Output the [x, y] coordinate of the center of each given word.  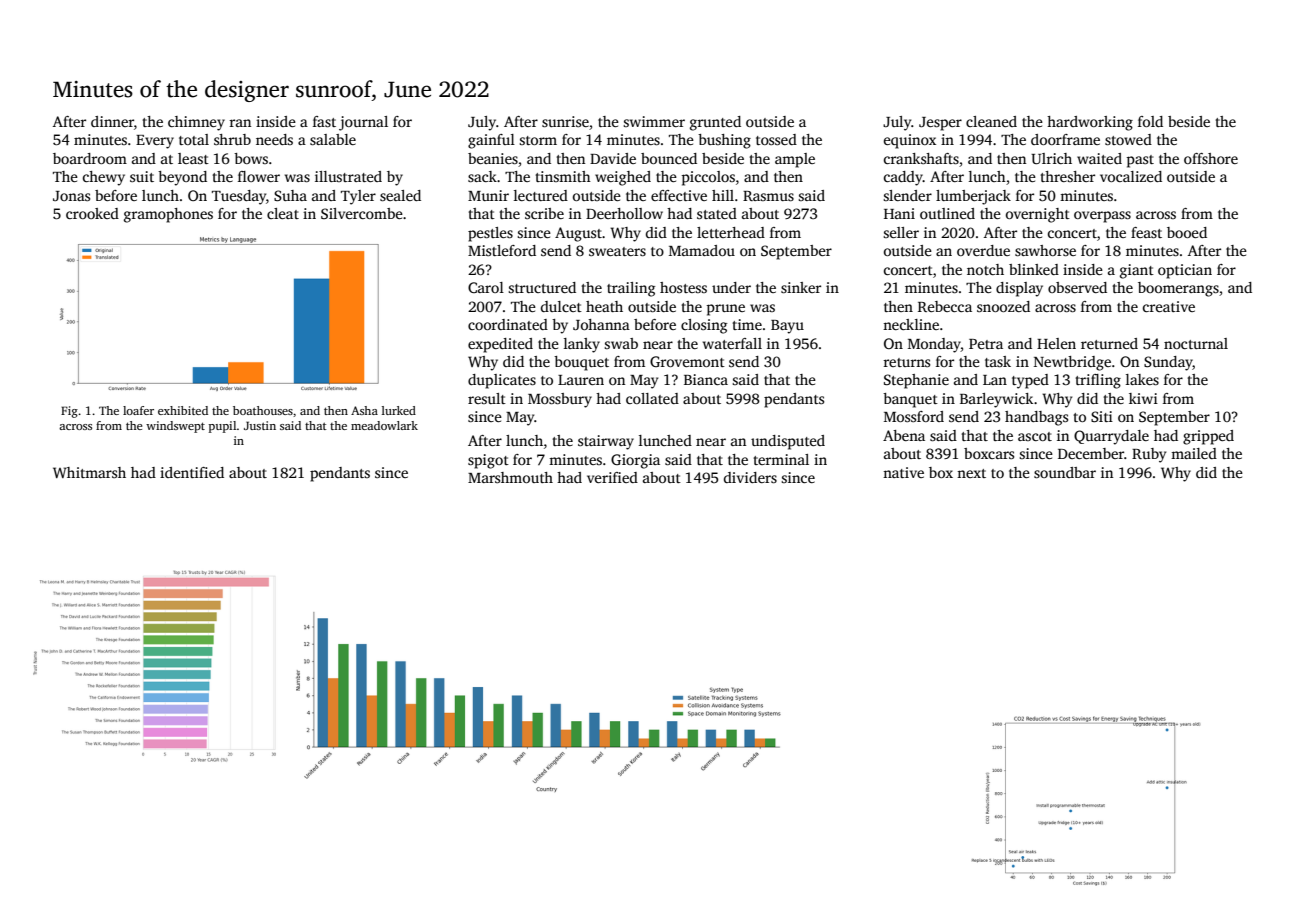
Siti [1102, 416]
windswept [175, 427]
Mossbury [560, 400]
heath [604, 306]
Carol [486, 287]
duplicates [502, 381]
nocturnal [1196, 343]
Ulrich [1051, 158]
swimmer [654, 121]
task [998, 361]
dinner [112, 121]
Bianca [706, 379]
